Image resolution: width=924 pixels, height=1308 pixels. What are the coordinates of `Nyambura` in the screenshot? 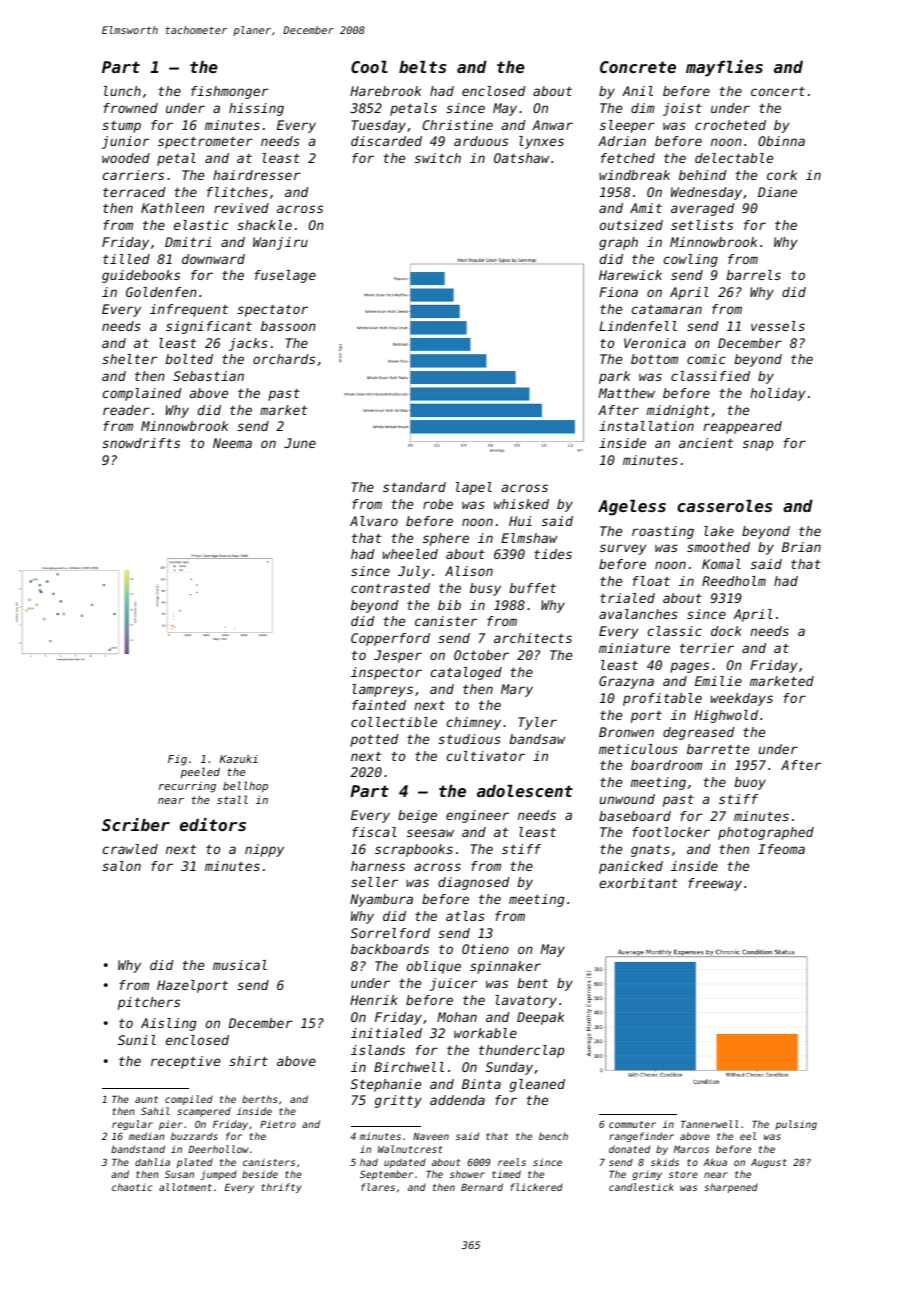 It's located at (381, 900).
